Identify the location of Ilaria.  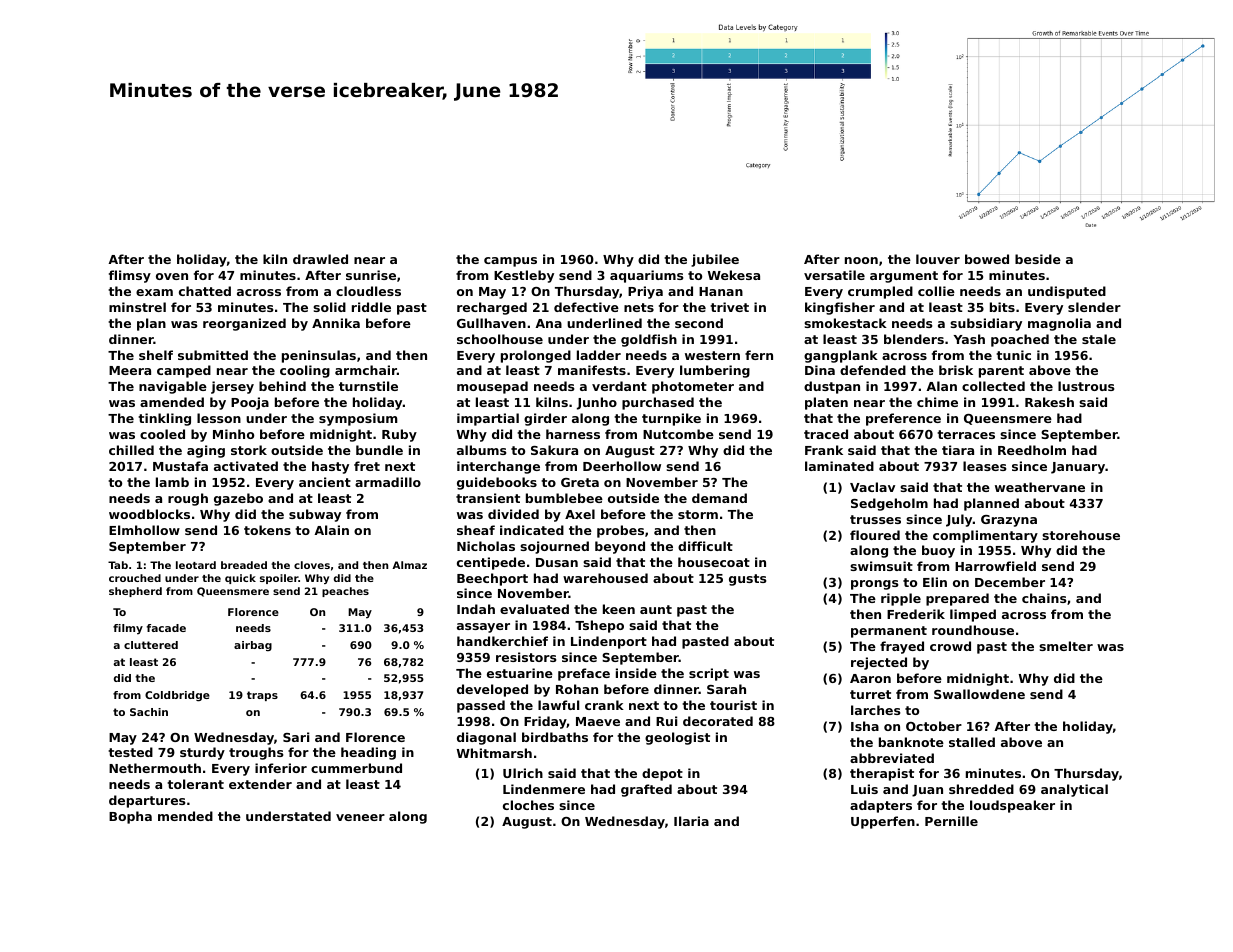
(691, 821).
